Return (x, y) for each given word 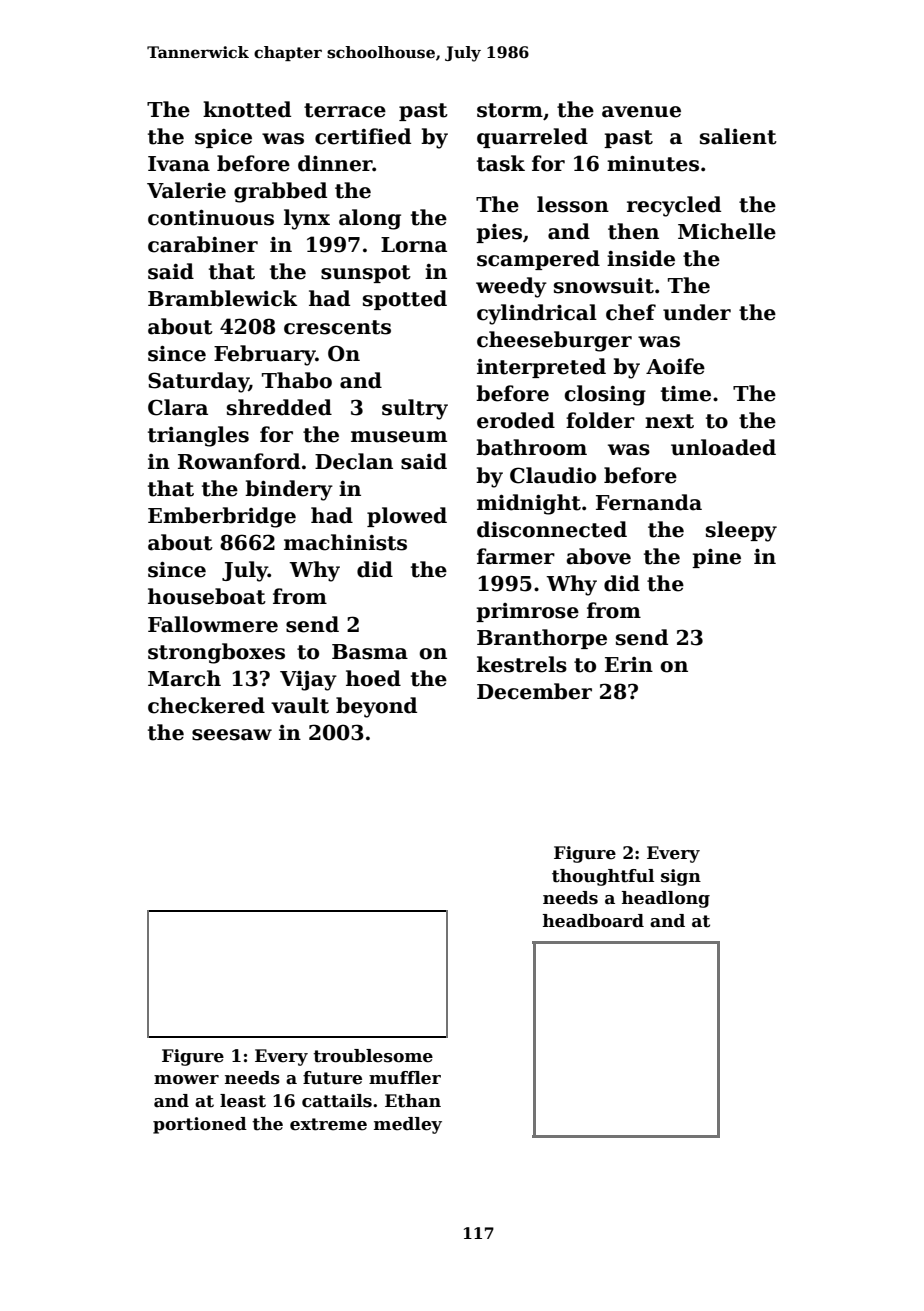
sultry (415, 409)
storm (510, 110)
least (243, 1101)
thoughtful (603, 877)
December (534, 691)
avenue (641, 112)
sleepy (741, 531)
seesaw (232, 735)
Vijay (308, 681)
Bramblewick (222, 298)
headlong (666, 899)
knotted (247, 109)
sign (681, 877)
